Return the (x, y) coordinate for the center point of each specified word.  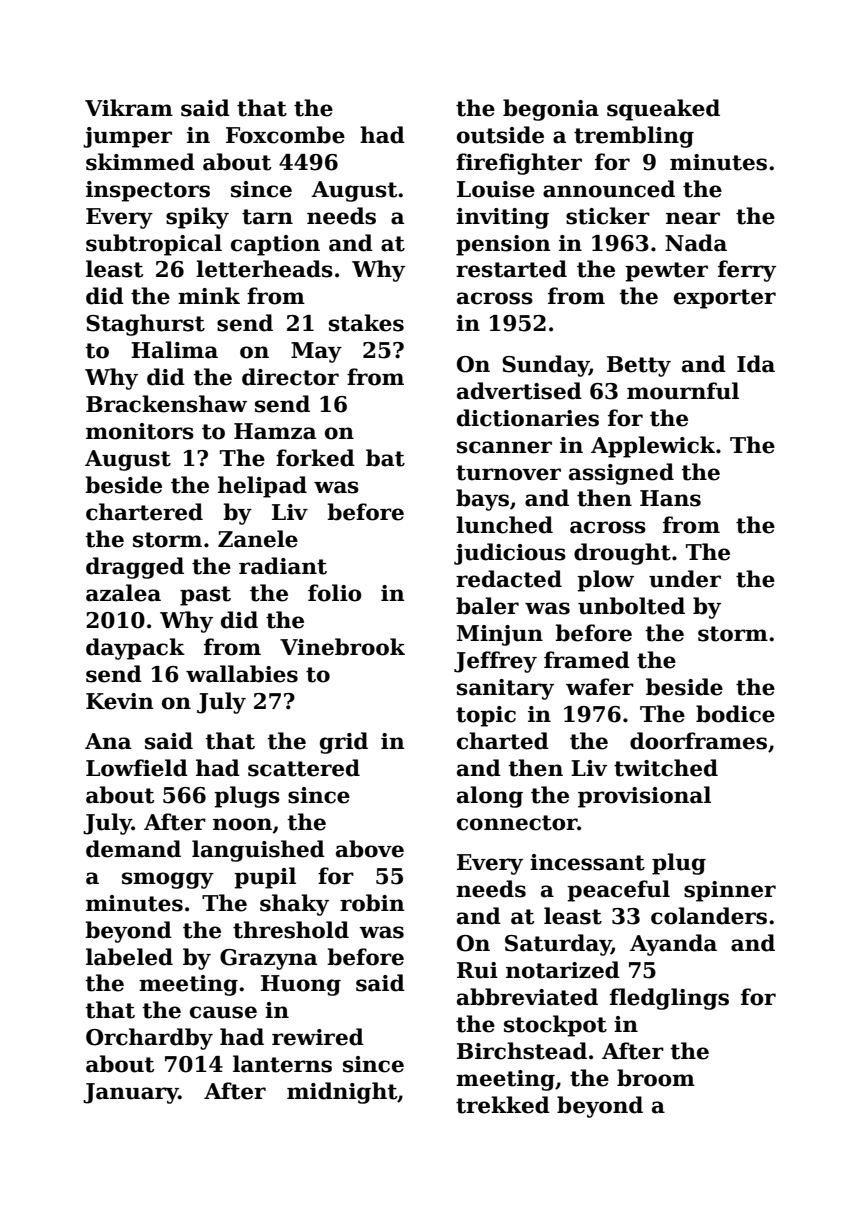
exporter (725, 299)
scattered (304, 768)
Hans (670, 498)
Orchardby (149, 1039)
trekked (503, 1105)
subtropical (154, 245)
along (490, 797)
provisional (644, 797)
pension (503, 245)
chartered (144, 512)
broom (656, 1078)
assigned (621, 474)
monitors (140, 431)
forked (315, 458)
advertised (519, 391)
